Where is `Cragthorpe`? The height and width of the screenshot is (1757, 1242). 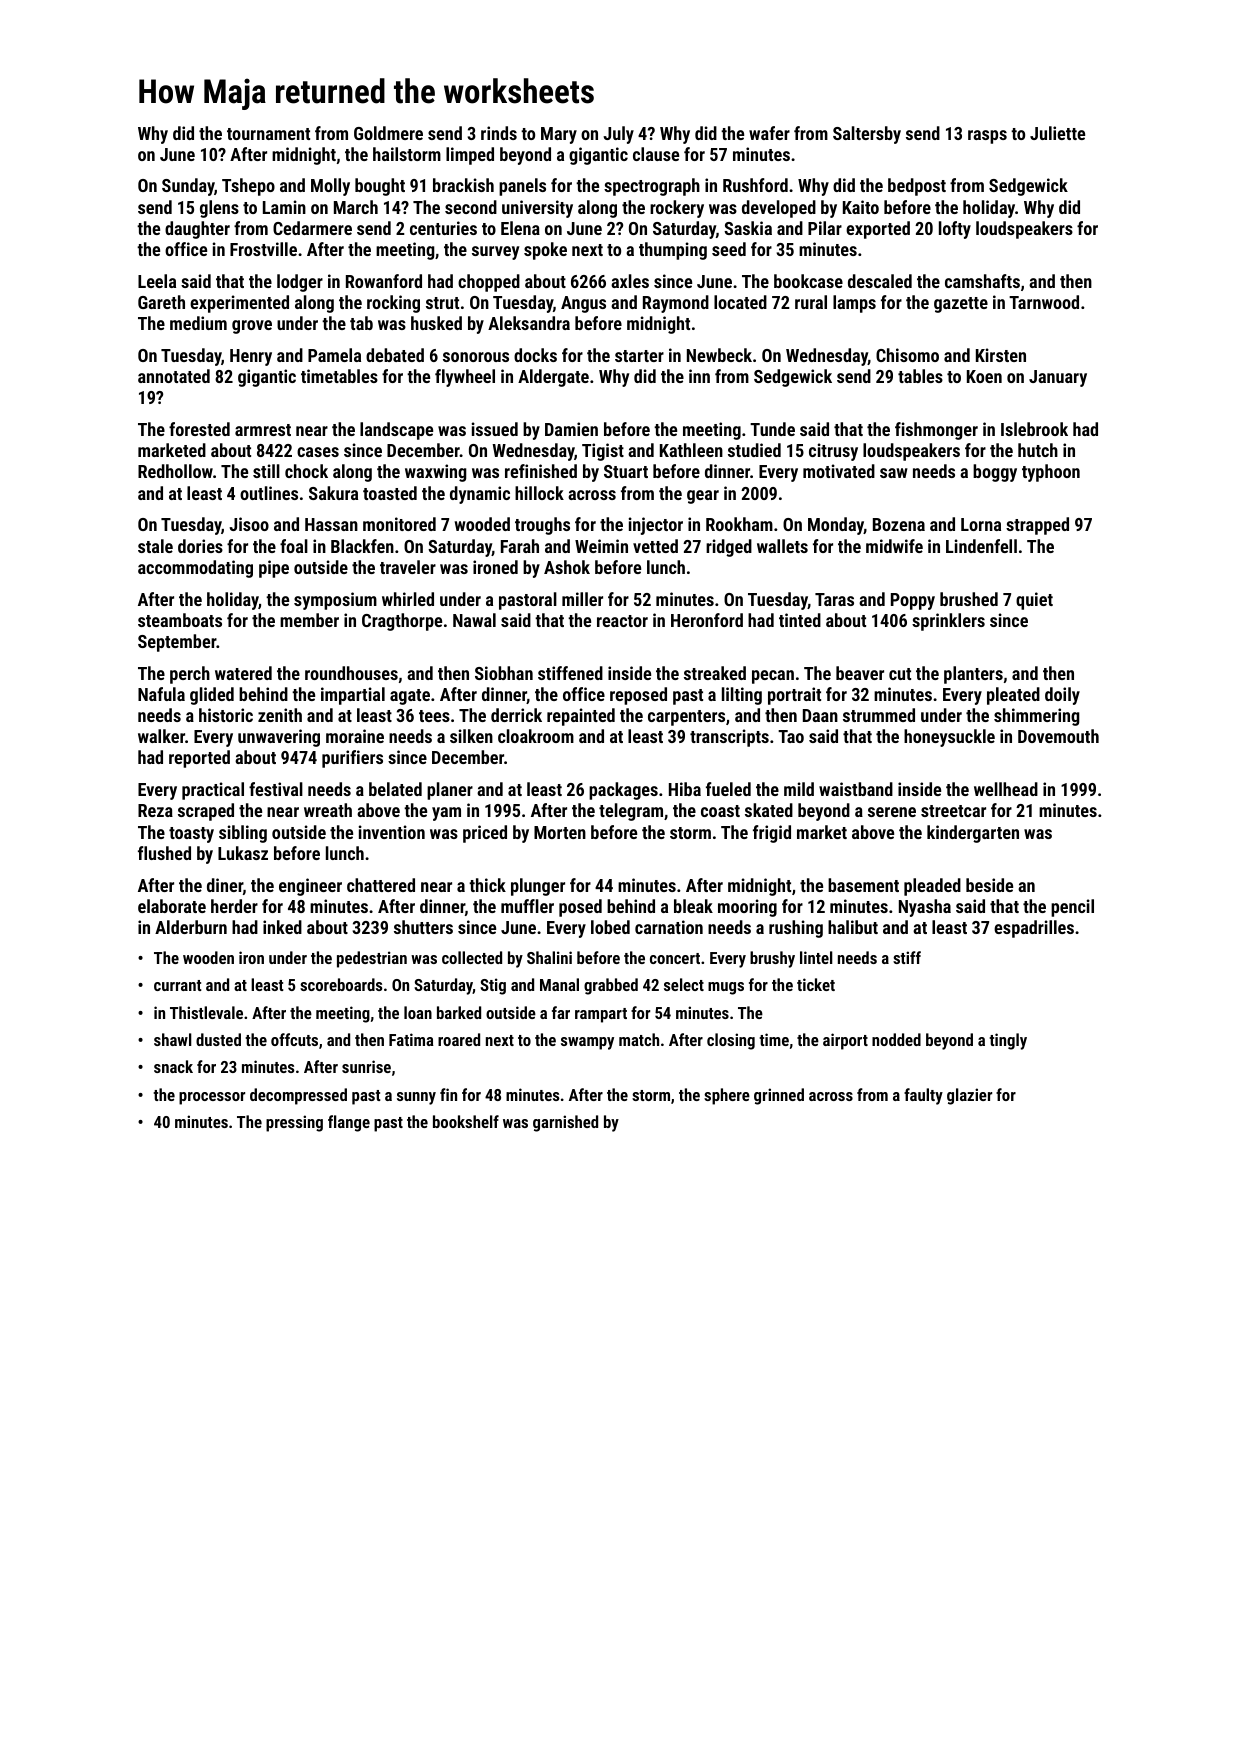
Cragthorpe is located at coordinates (402, 622).
